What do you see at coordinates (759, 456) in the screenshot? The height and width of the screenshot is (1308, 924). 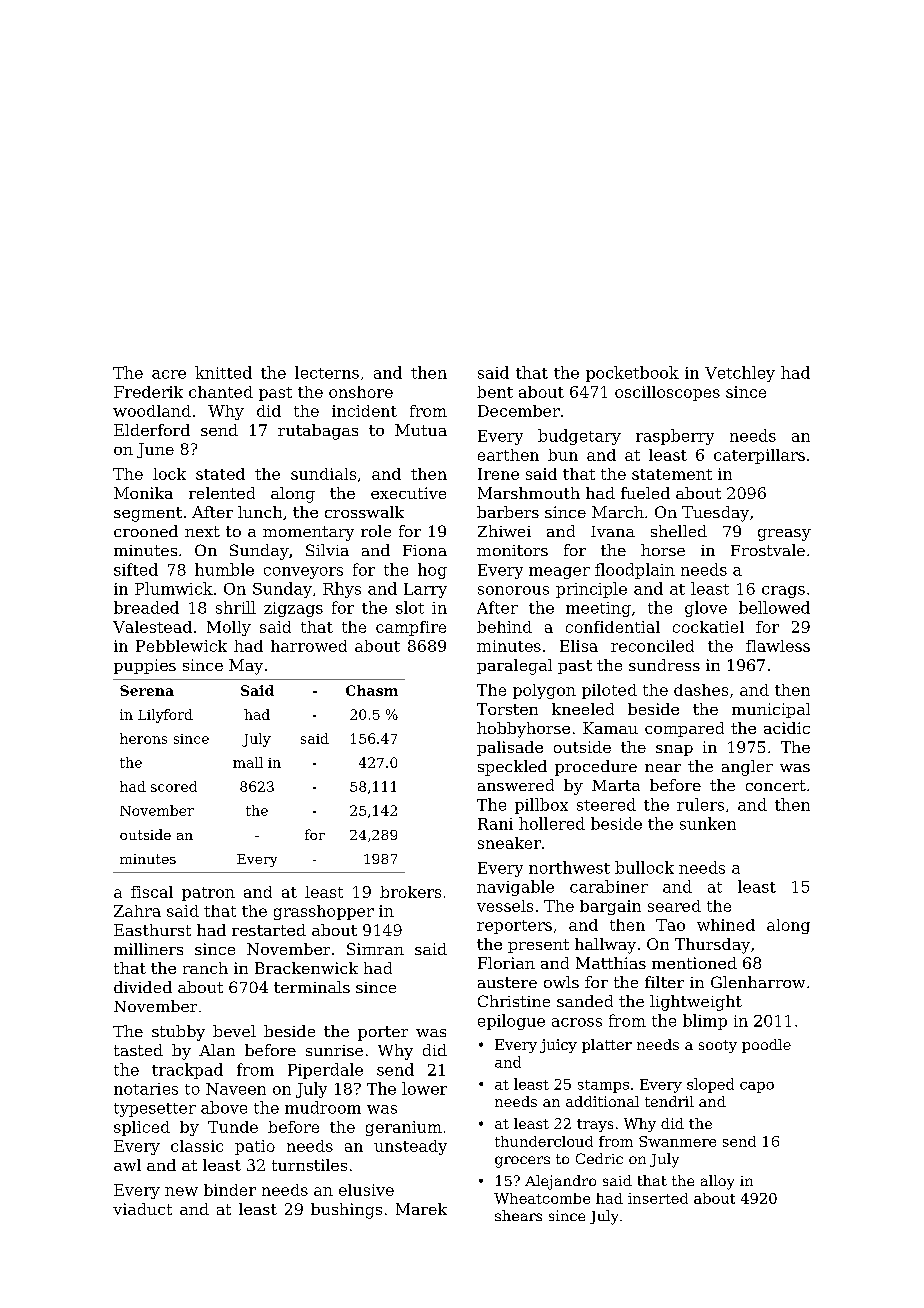 I see `caterpillars` at bounding box center [759, 456].
